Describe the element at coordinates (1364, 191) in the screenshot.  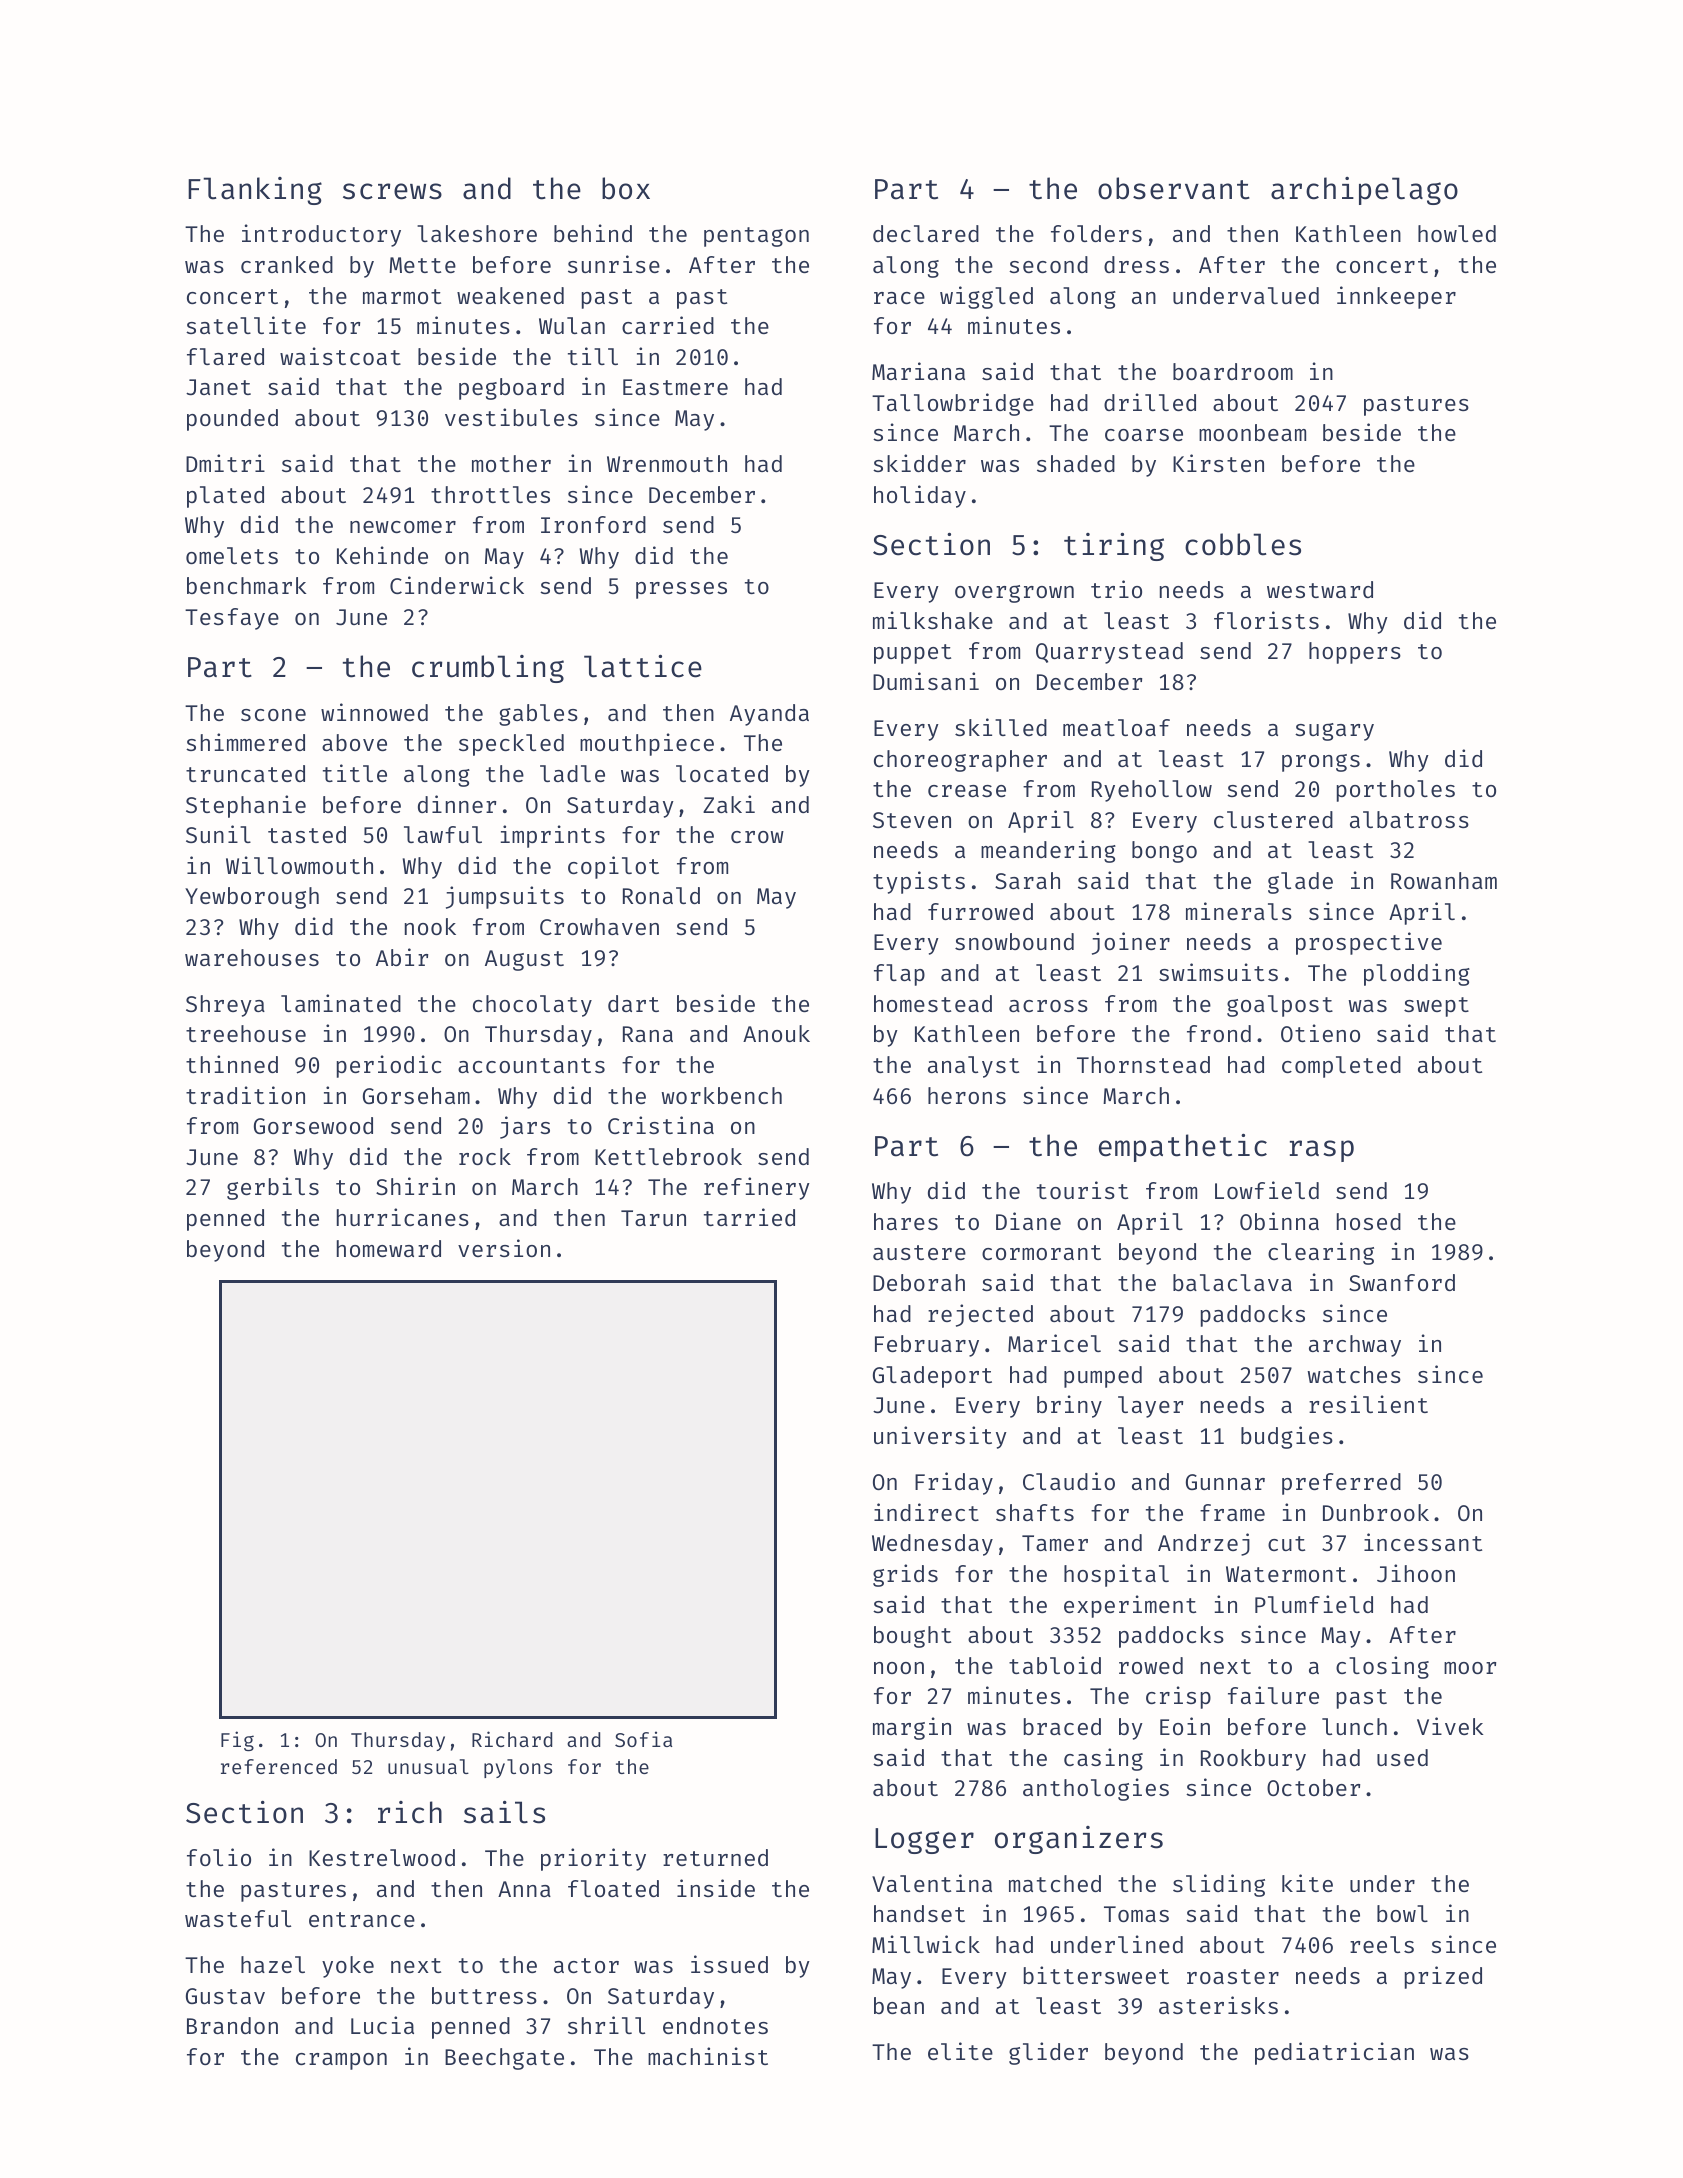
I see `archipelago` at that location.
